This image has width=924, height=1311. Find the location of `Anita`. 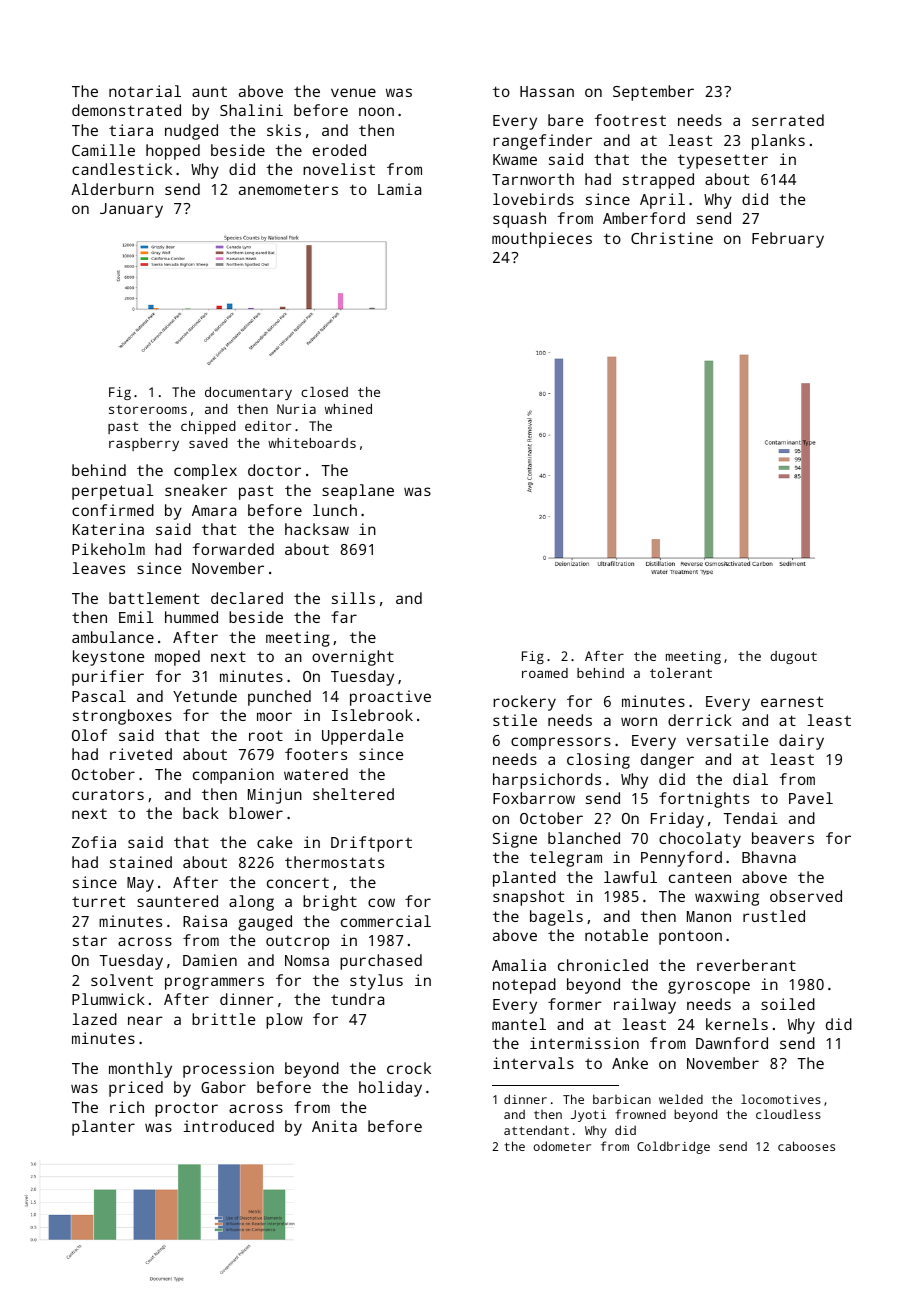

Anita is located at coordinates (334, 1126).
